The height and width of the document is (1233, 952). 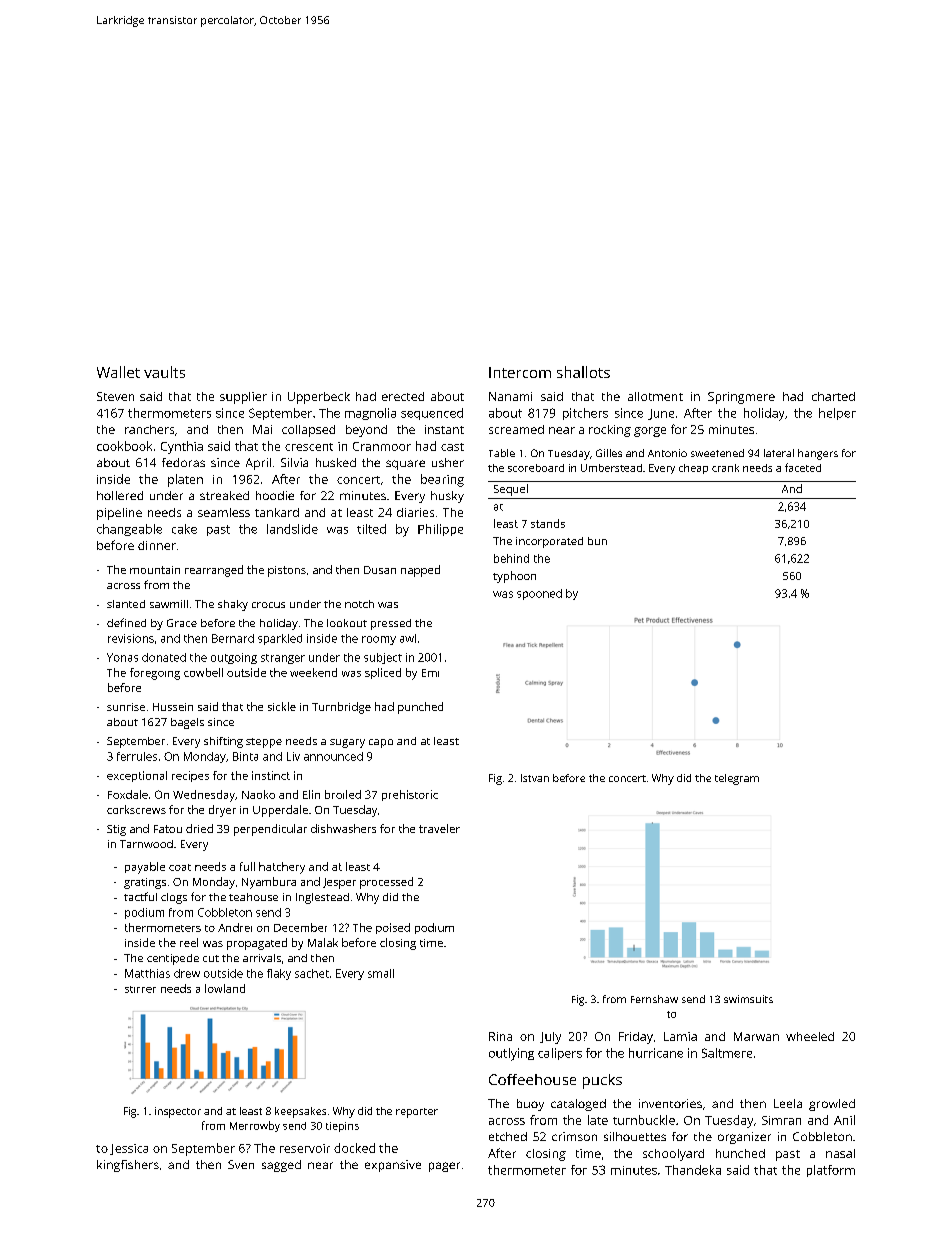 I want to click on telegram, so click(x=737, y=779).
